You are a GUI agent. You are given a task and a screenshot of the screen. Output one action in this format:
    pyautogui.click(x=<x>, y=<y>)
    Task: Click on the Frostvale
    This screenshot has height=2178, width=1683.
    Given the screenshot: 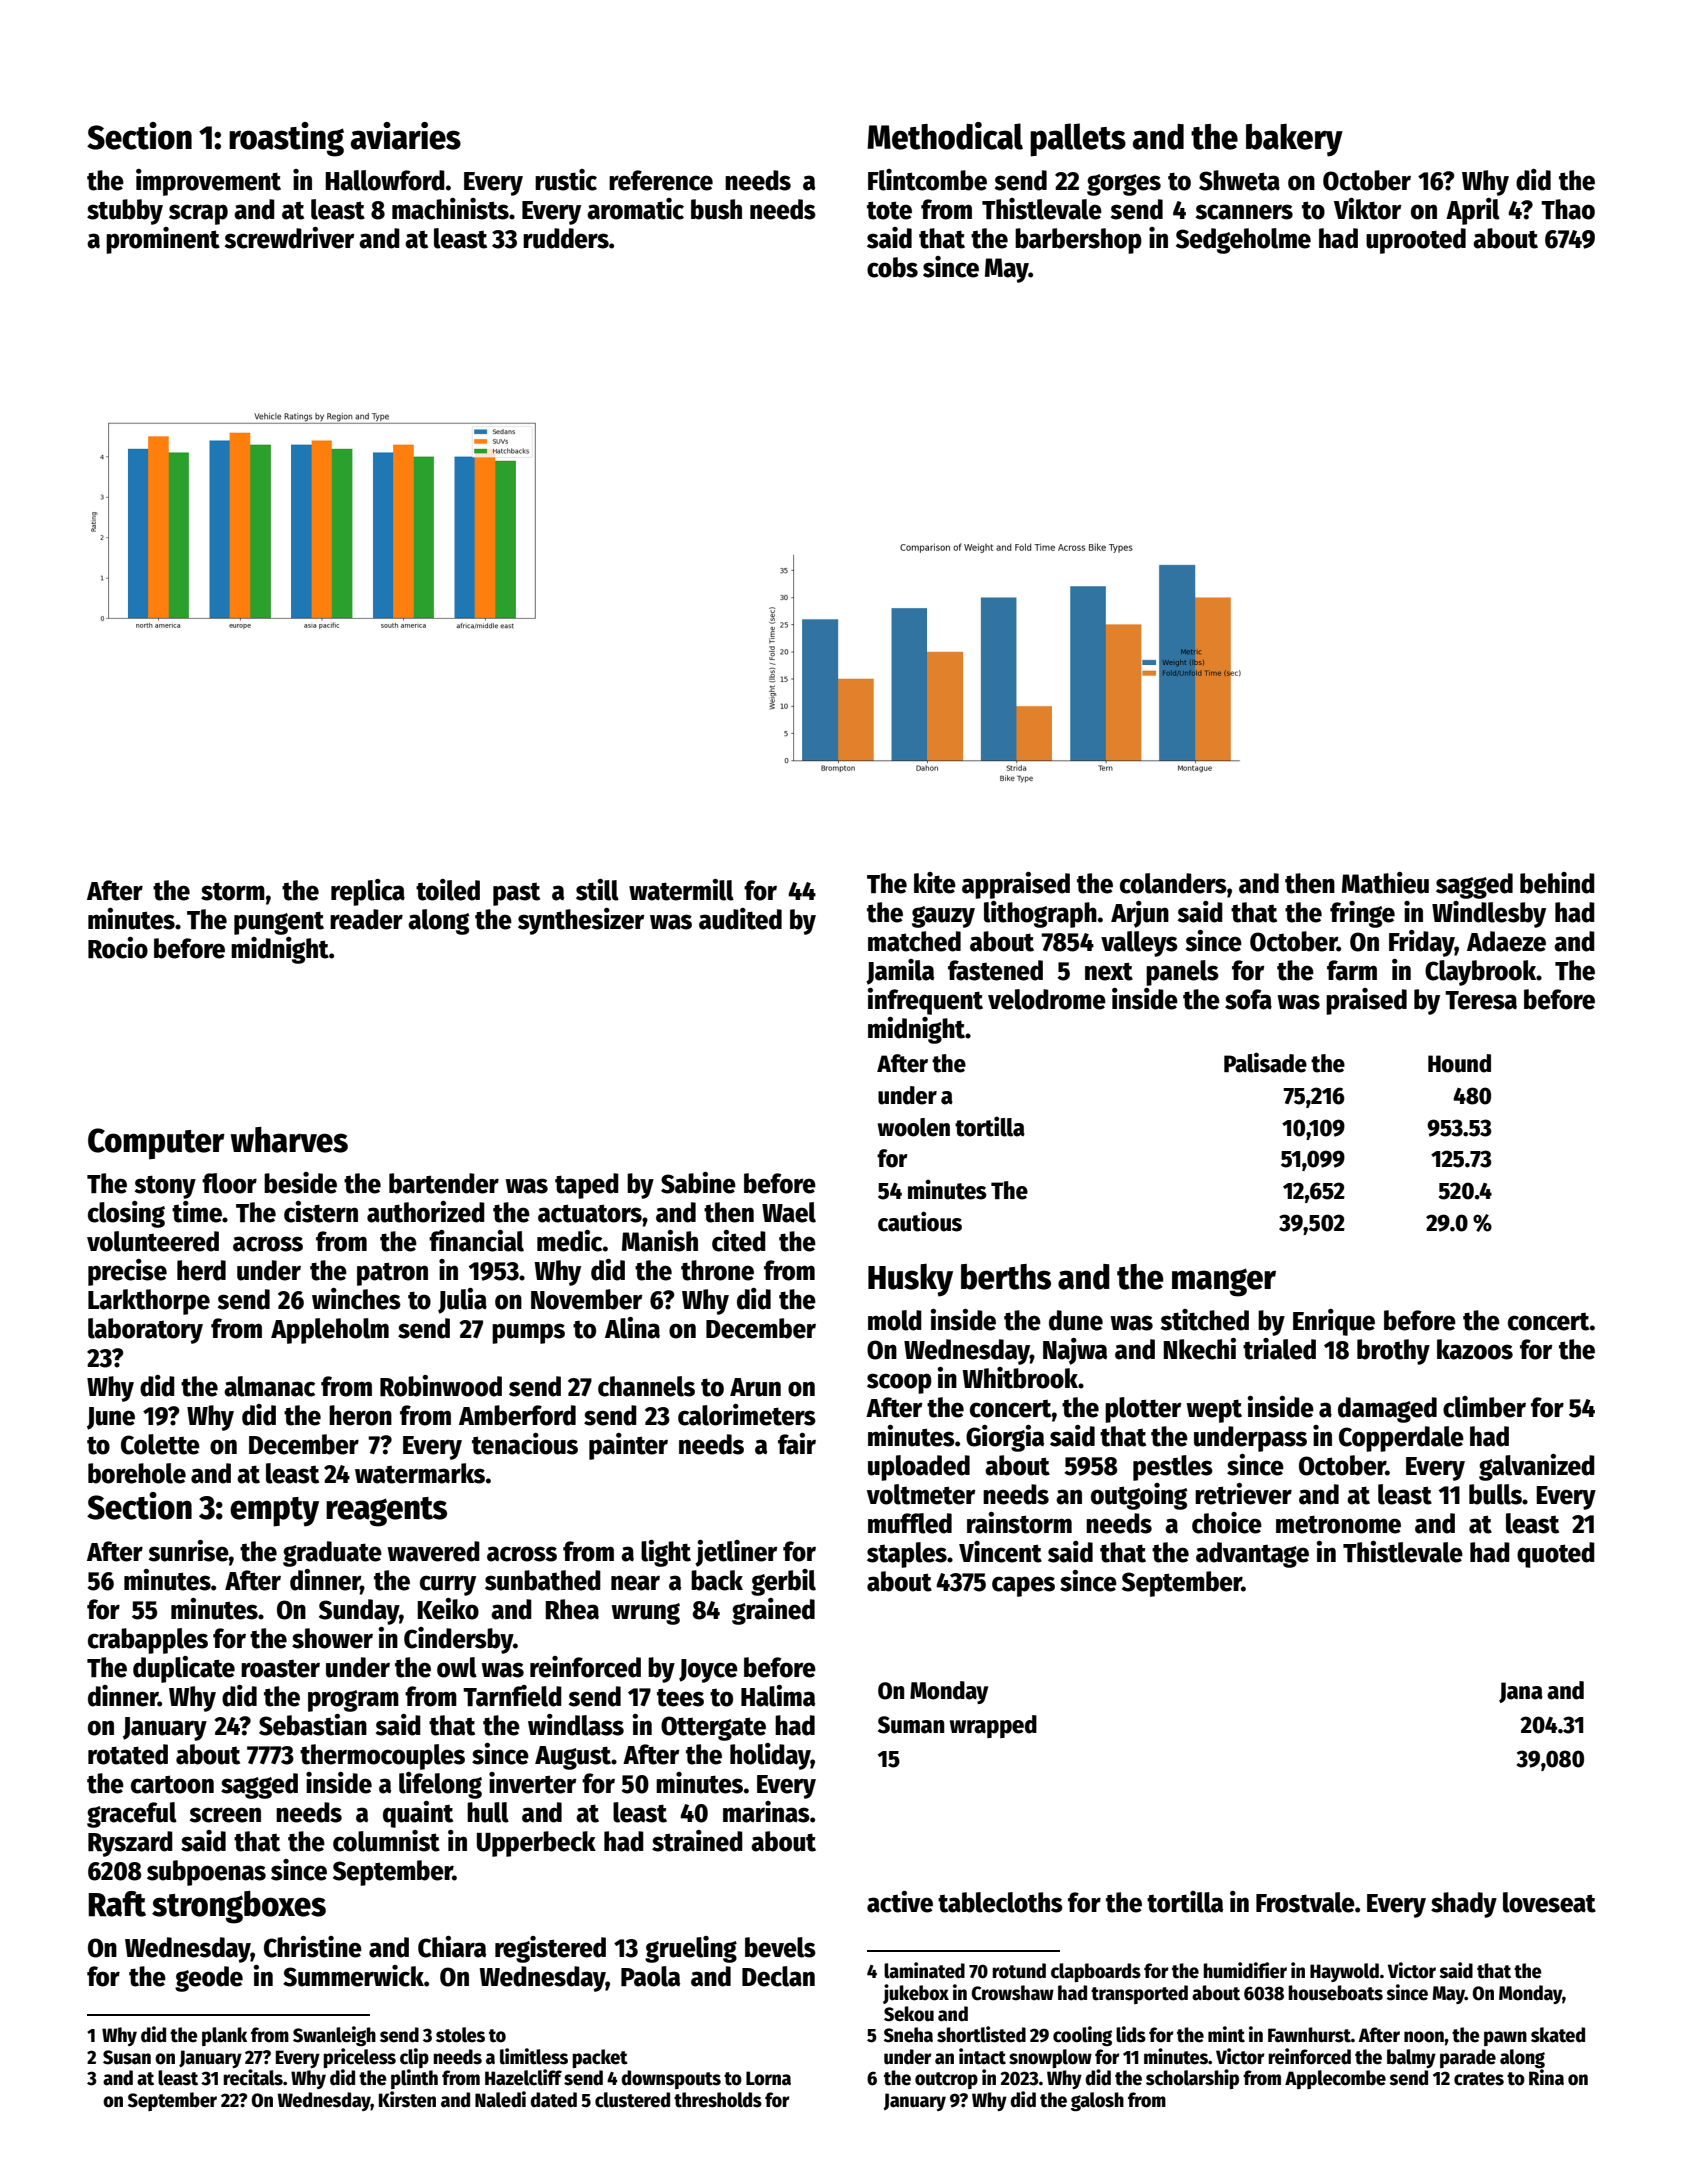 What is the action you would take?
    pyautogui.click(x=1305, y=1902)
